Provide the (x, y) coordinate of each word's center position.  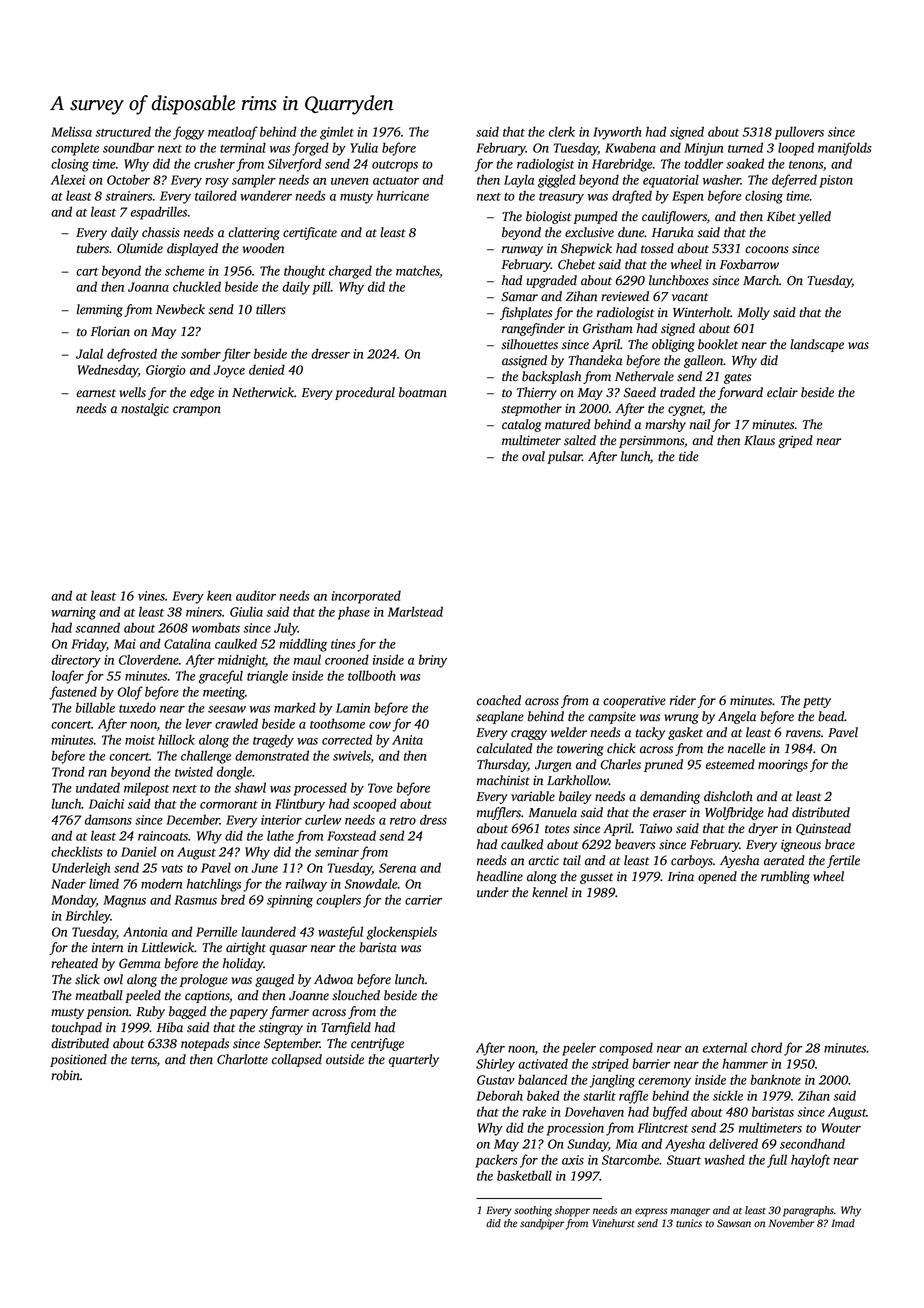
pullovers (799, 133)
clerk (562, 131)
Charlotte (242, 1059)
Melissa (71, 132)
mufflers (499, 813)
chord (766, 1047)
